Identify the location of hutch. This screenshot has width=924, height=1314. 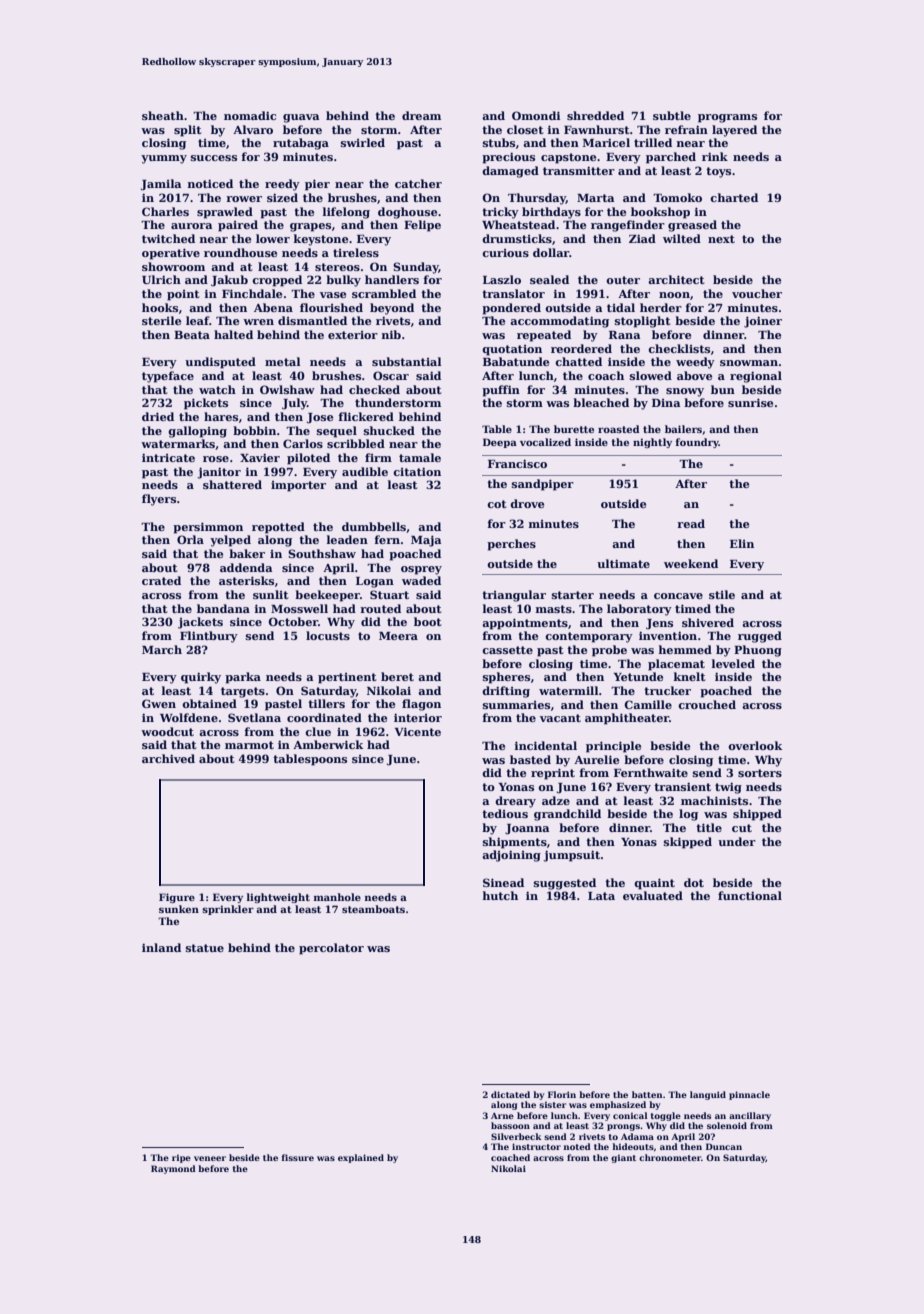
(500, 895).
